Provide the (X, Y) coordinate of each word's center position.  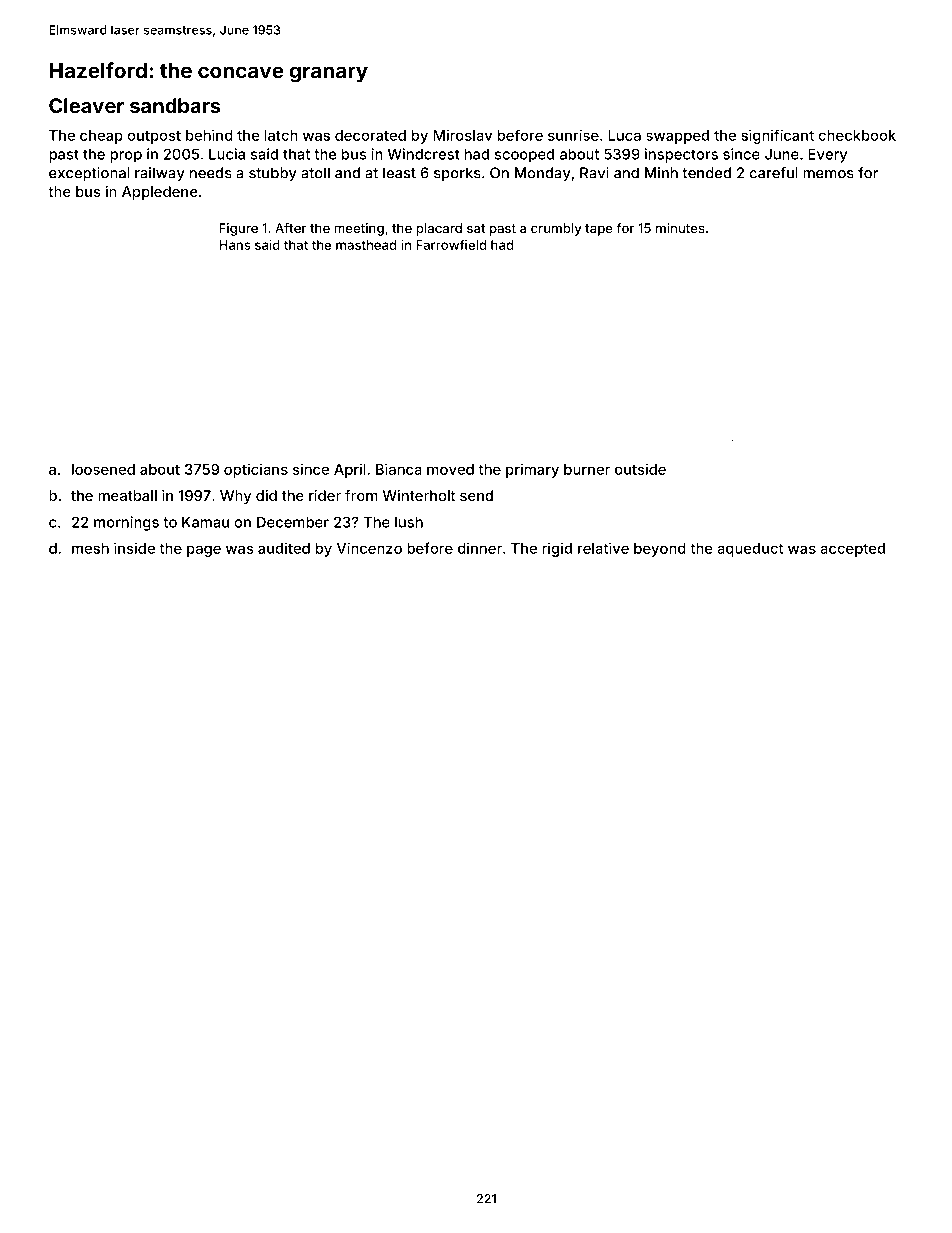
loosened (103, 469)
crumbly (556, 229)
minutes (680, 228)
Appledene (159, 193)
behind (209, 135)
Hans (235, 245)
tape (599, 230)
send (476, 495)
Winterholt (419, 495)
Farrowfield (451, 244)
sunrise (573, 135)
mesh (90, 548)
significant (778, 136)
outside (640, 469)
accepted (852, 550)
